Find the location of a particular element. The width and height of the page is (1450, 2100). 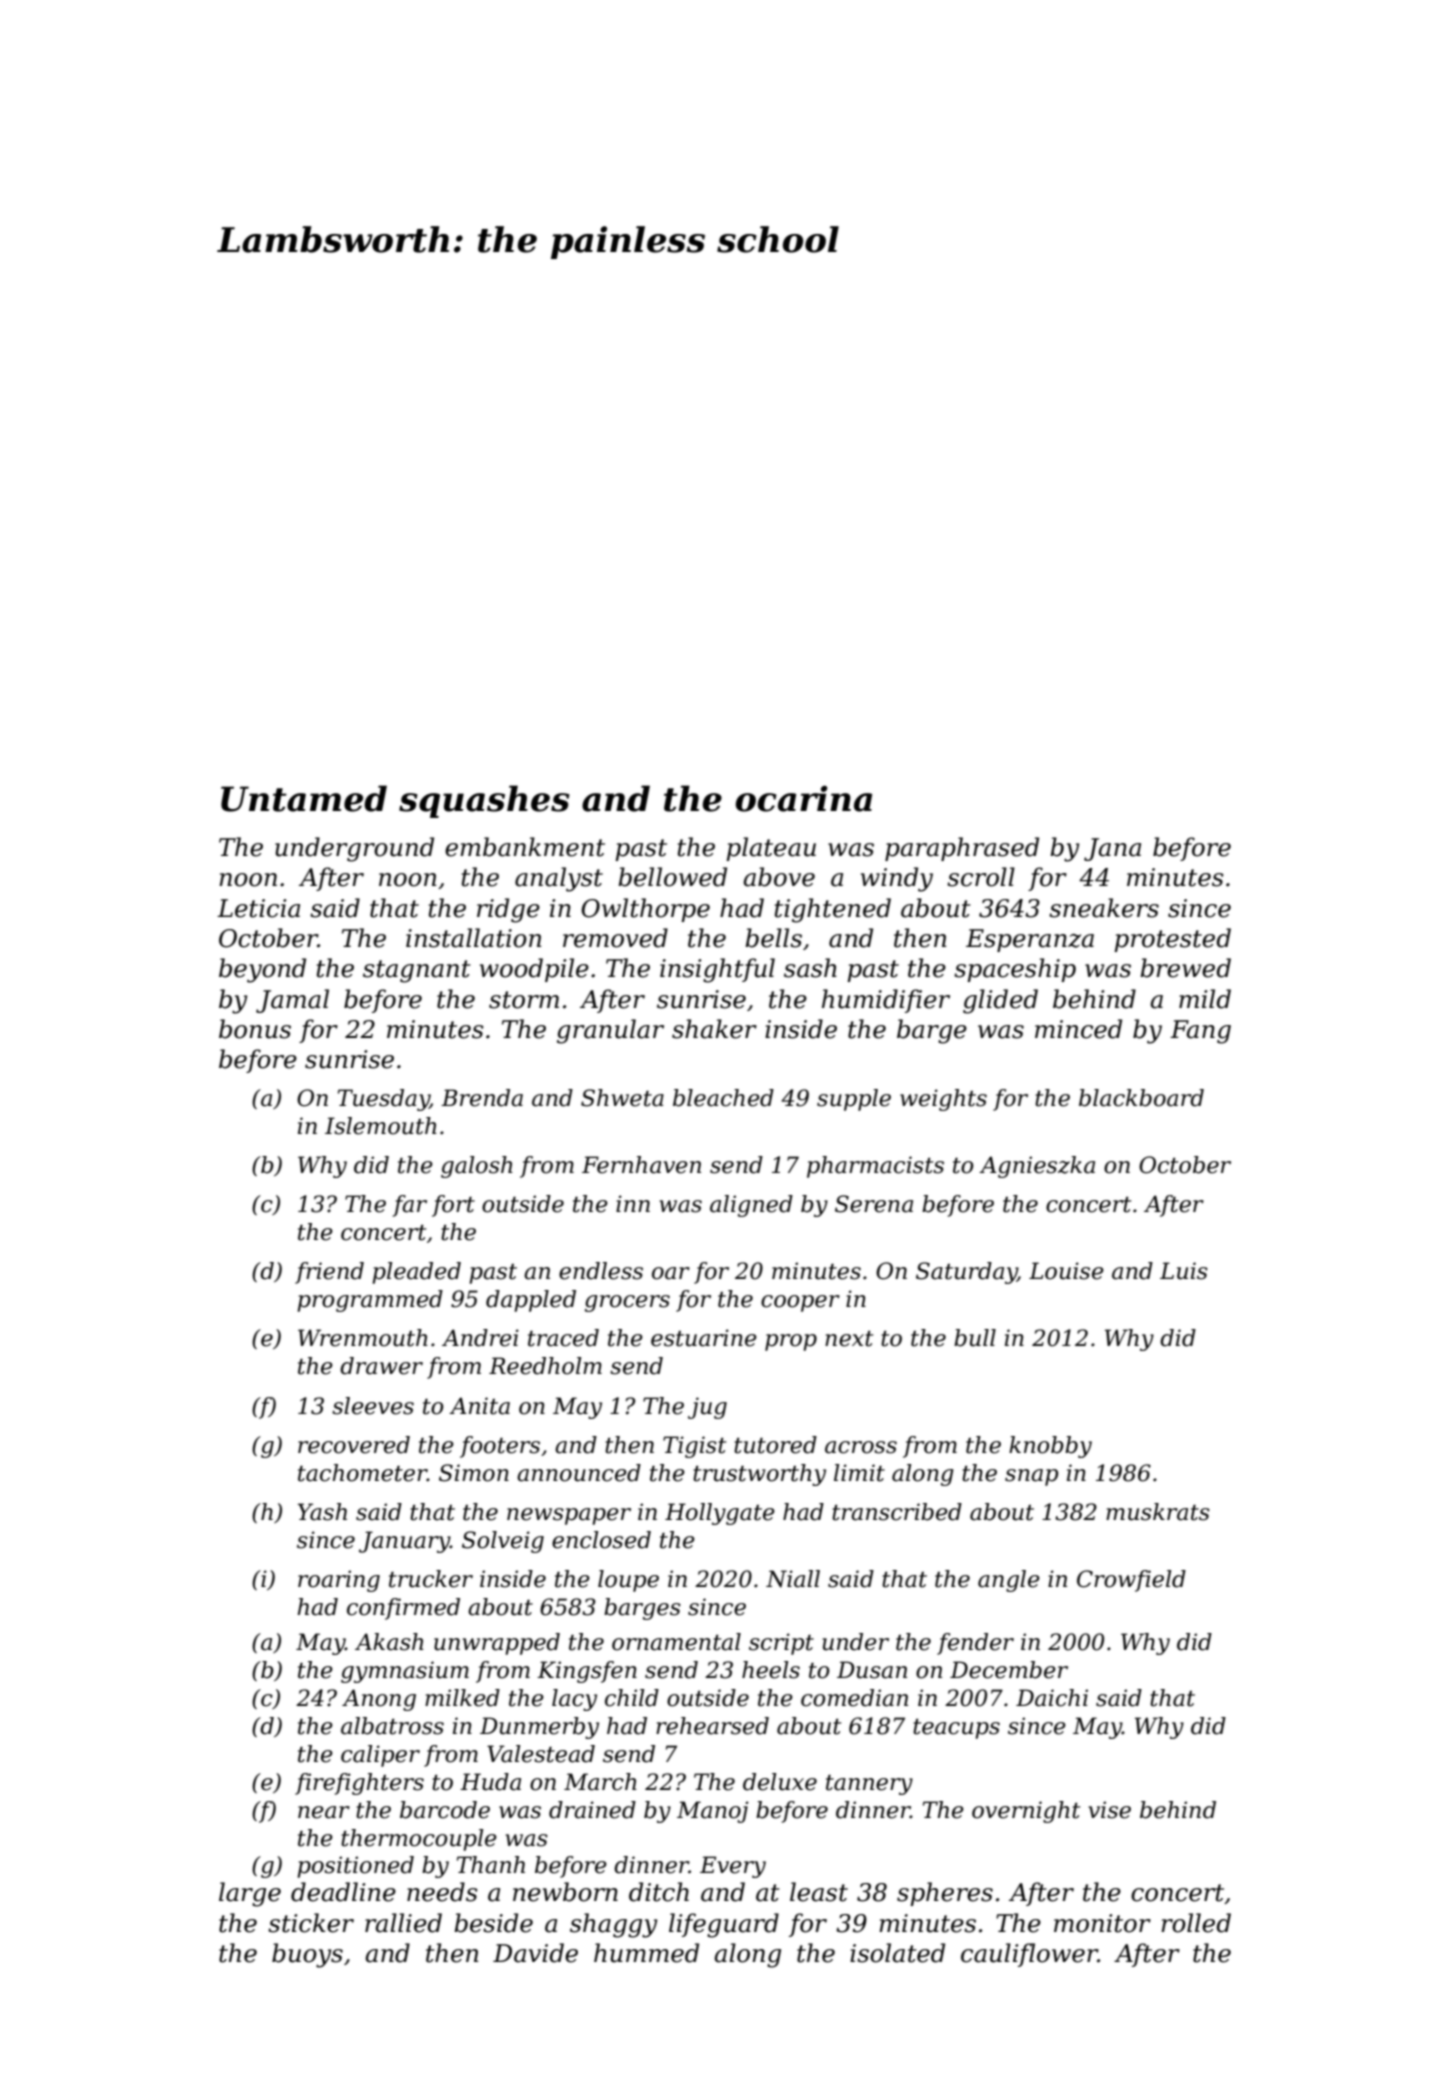

Tuesday is located at coordinates (384, 1100).
